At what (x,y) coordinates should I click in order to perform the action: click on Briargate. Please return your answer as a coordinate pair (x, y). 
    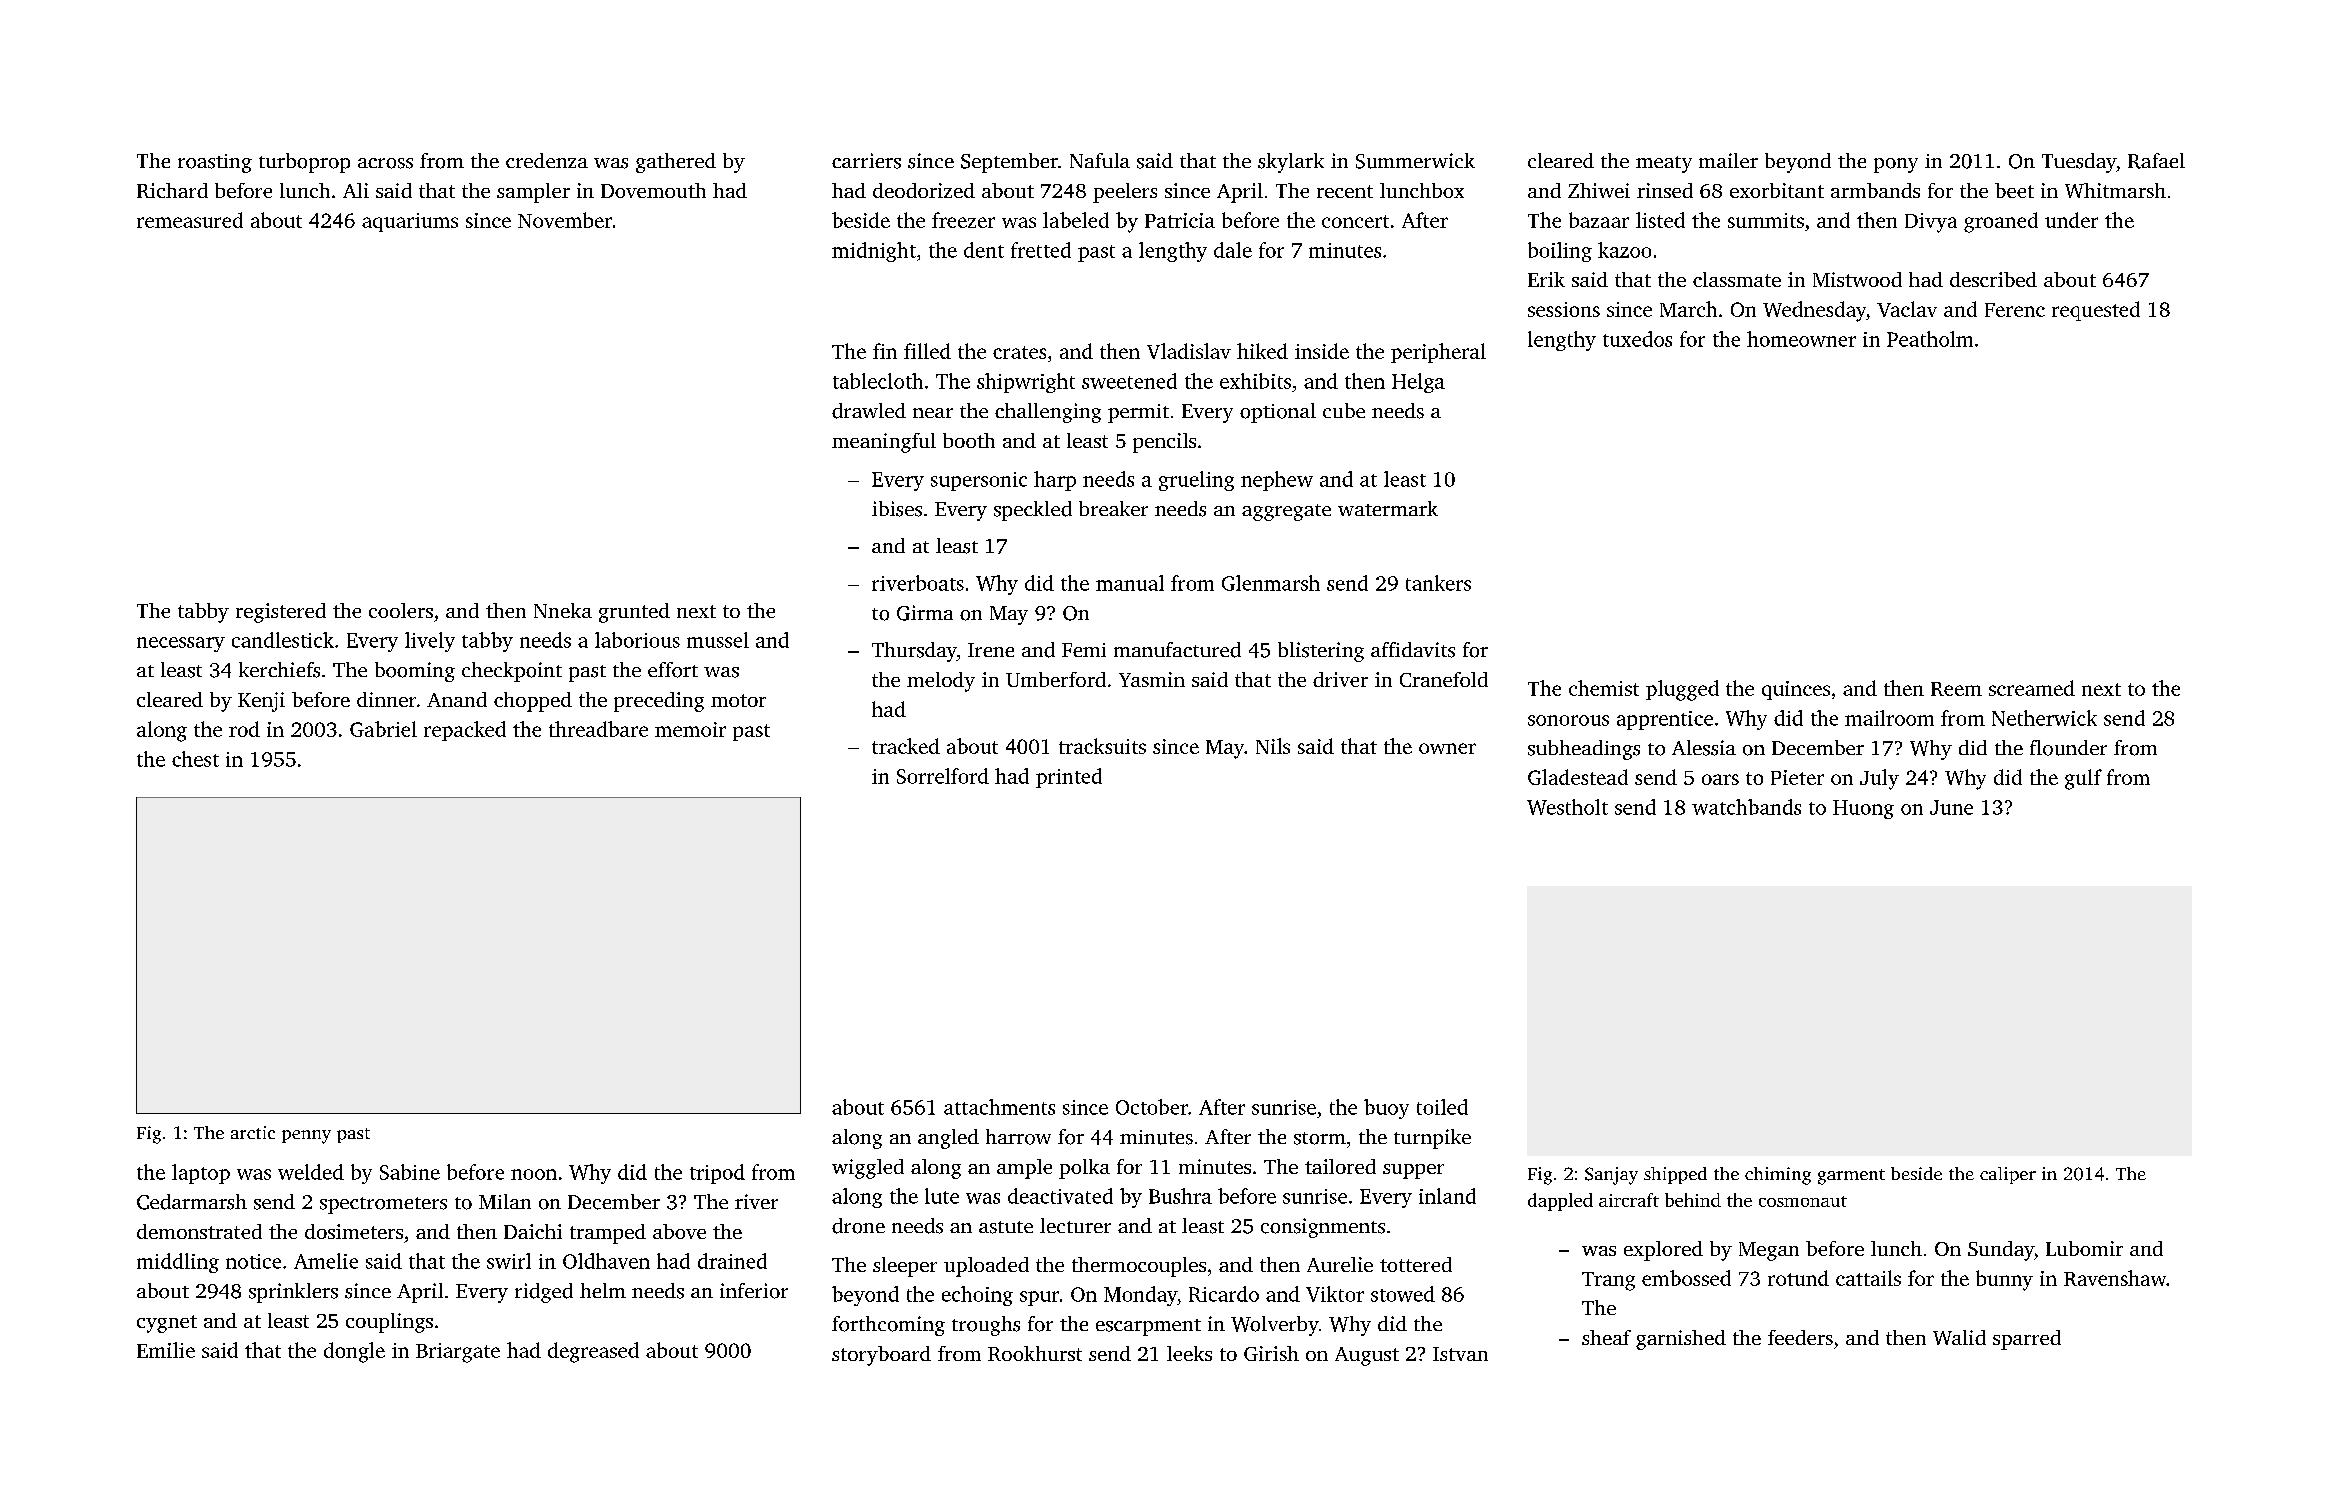
    Looking at the image, I should click on (458, 1353).
